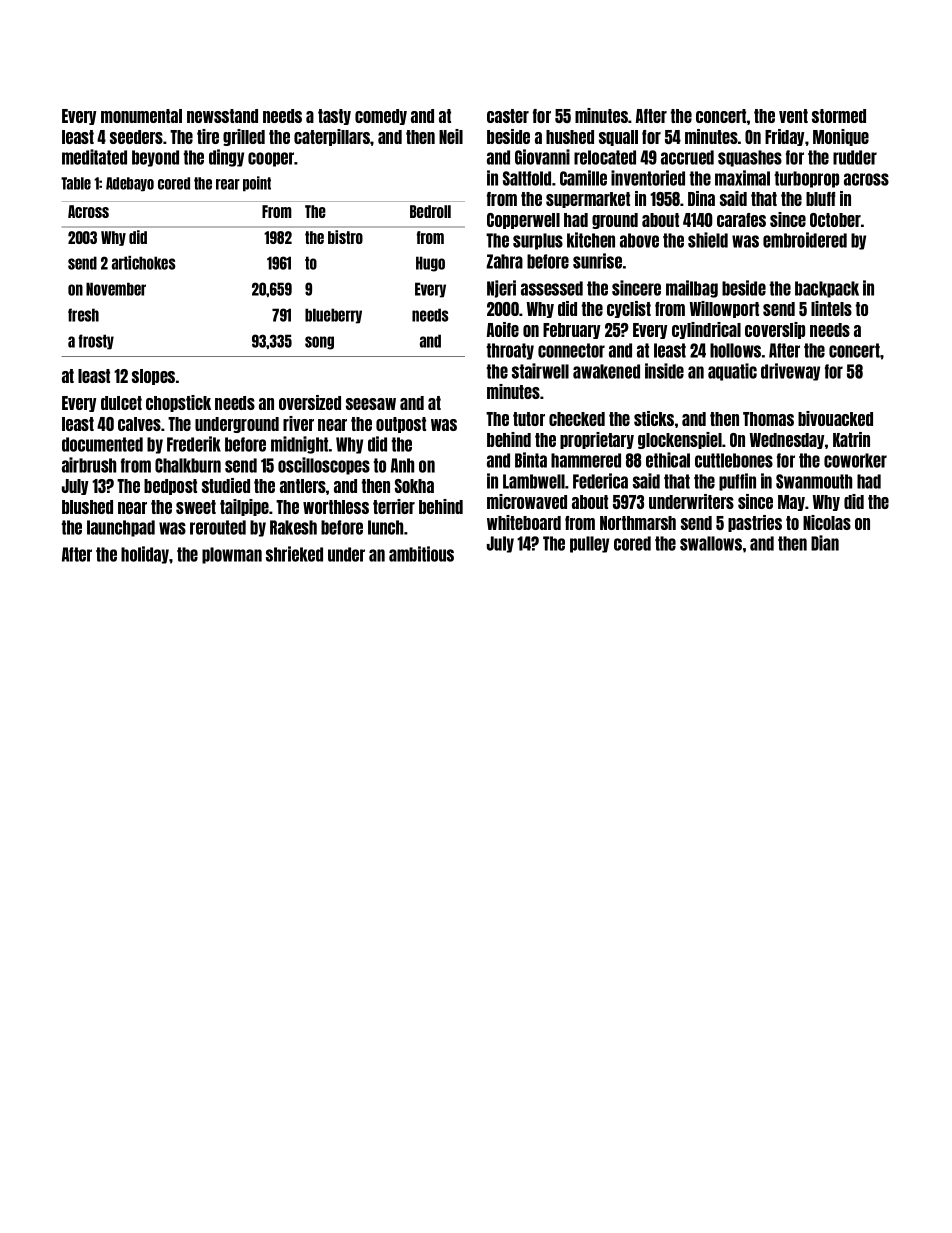  Describe the element at coordinates (310, 402) in the page. I see `oversized` at that location.
